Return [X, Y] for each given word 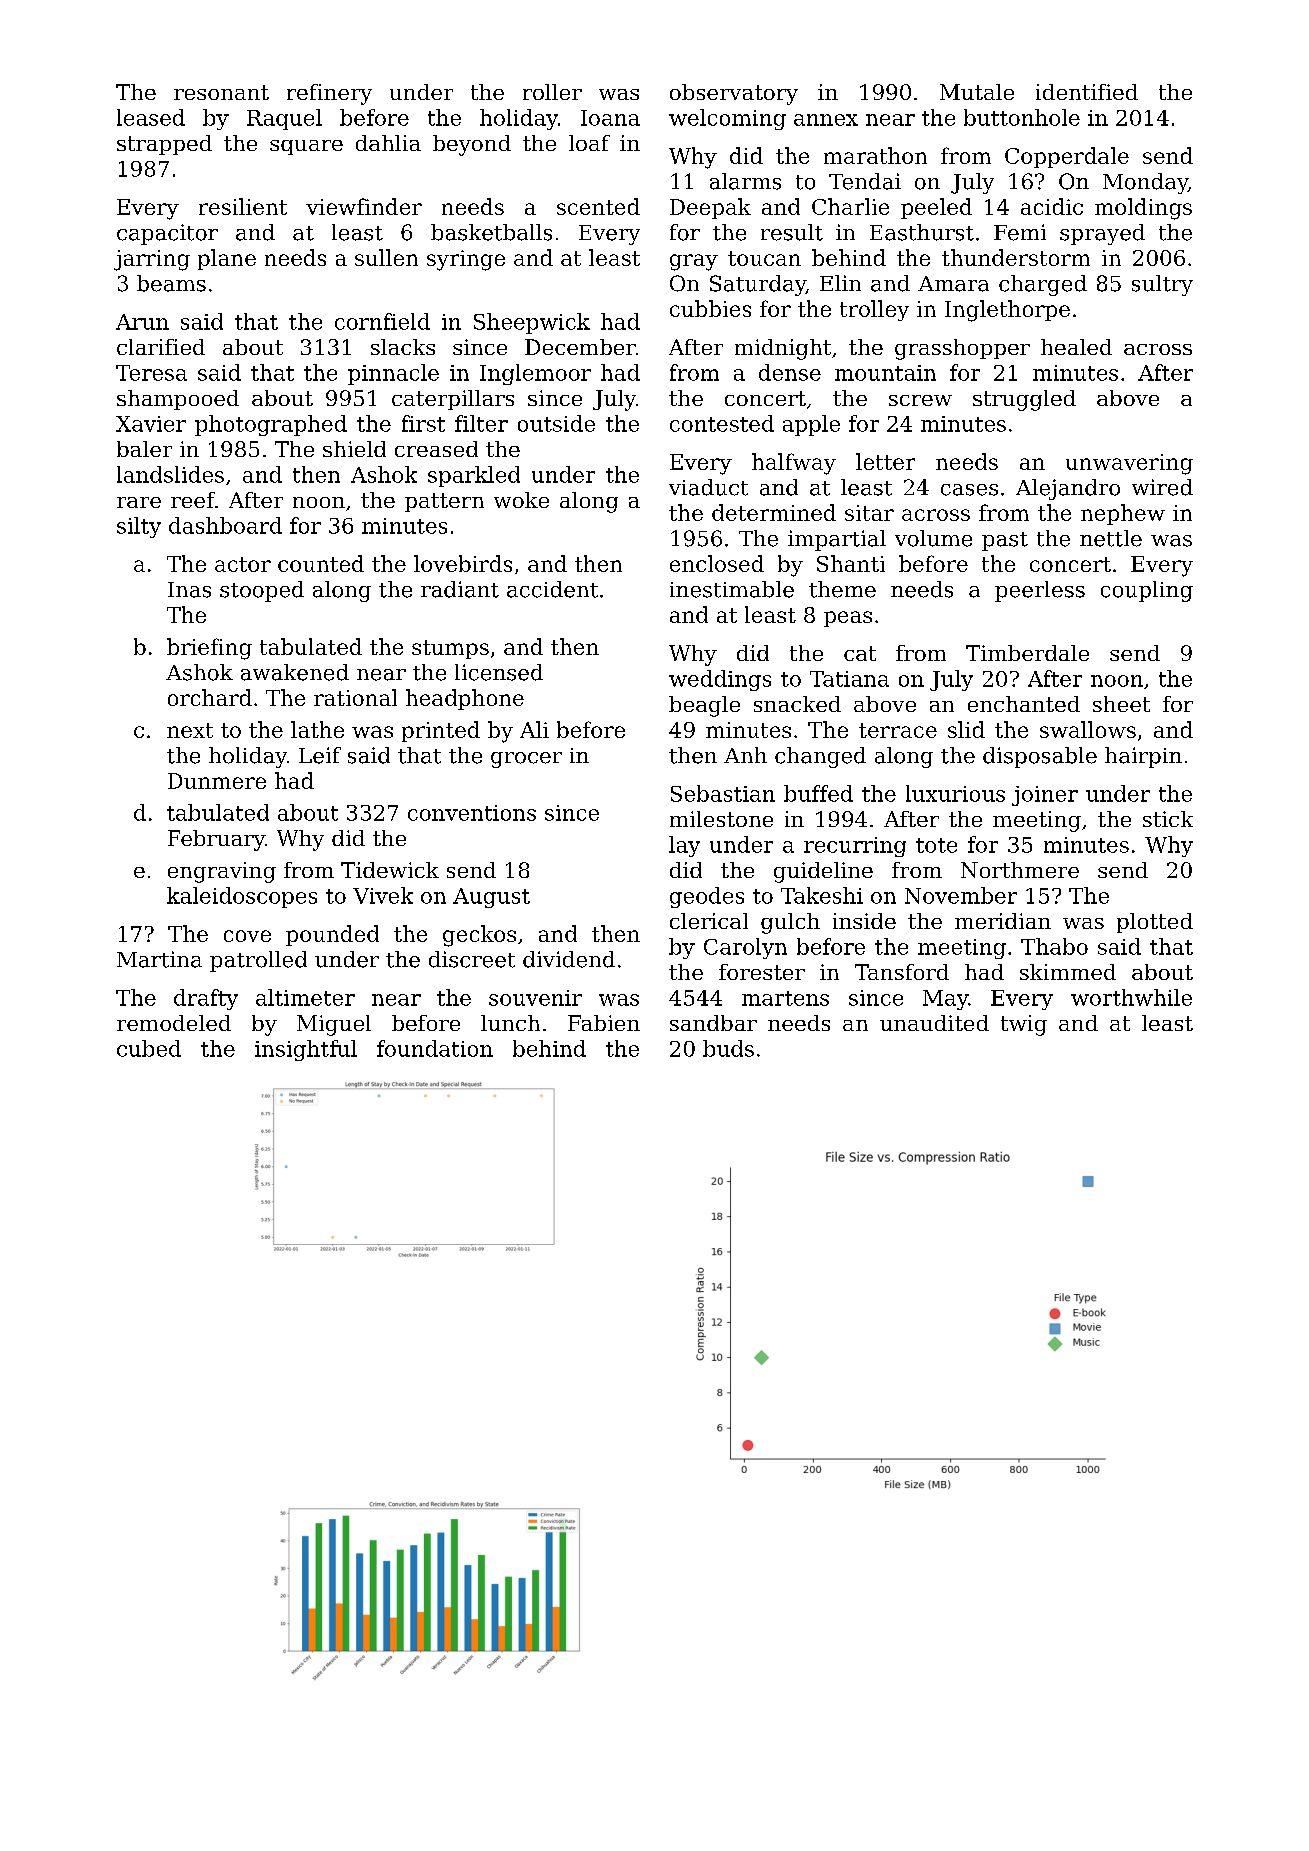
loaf [589, 143]
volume [933, 538]
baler [144, 449]
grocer [526, 760]
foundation [435, 1048]
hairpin [1143, 757]
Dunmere [217, 781]
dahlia [388, 143]
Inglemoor [535, 374]
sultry [1162, 285]
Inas [189, 590]
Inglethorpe [1007, 311]
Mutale [977, 92]
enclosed [717, 563]
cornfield [382, 321]
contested [722, 423]
